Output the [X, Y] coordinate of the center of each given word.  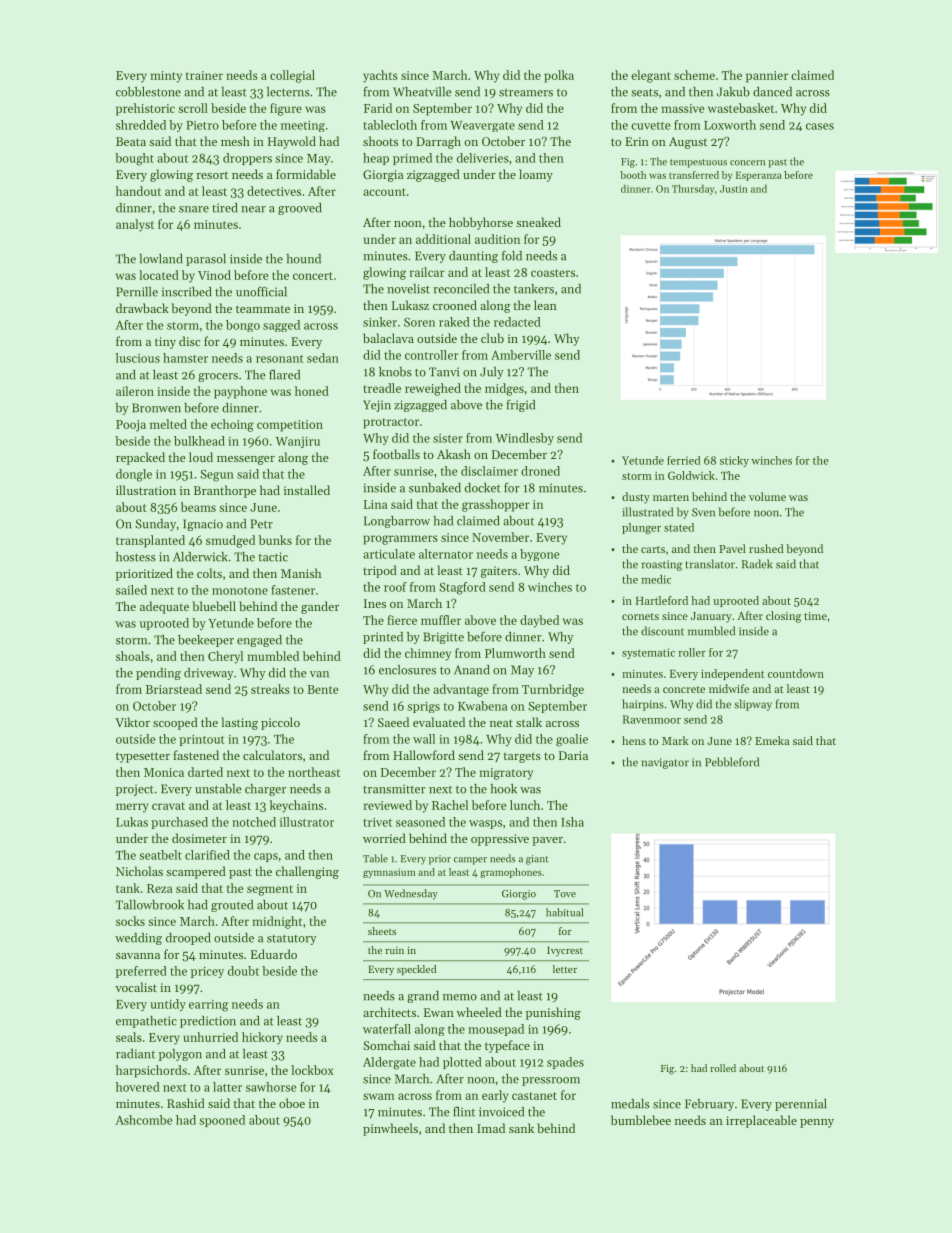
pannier [767, 77]
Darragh [438, 142]
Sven [703, 512]
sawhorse [271, 1087]
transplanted [150, 541]
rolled [723, 1068]
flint [464, 1111]
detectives [274, 191]
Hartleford [662, 600]
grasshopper [496, 505]
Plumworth [515, 653]
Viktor [132, 722]
